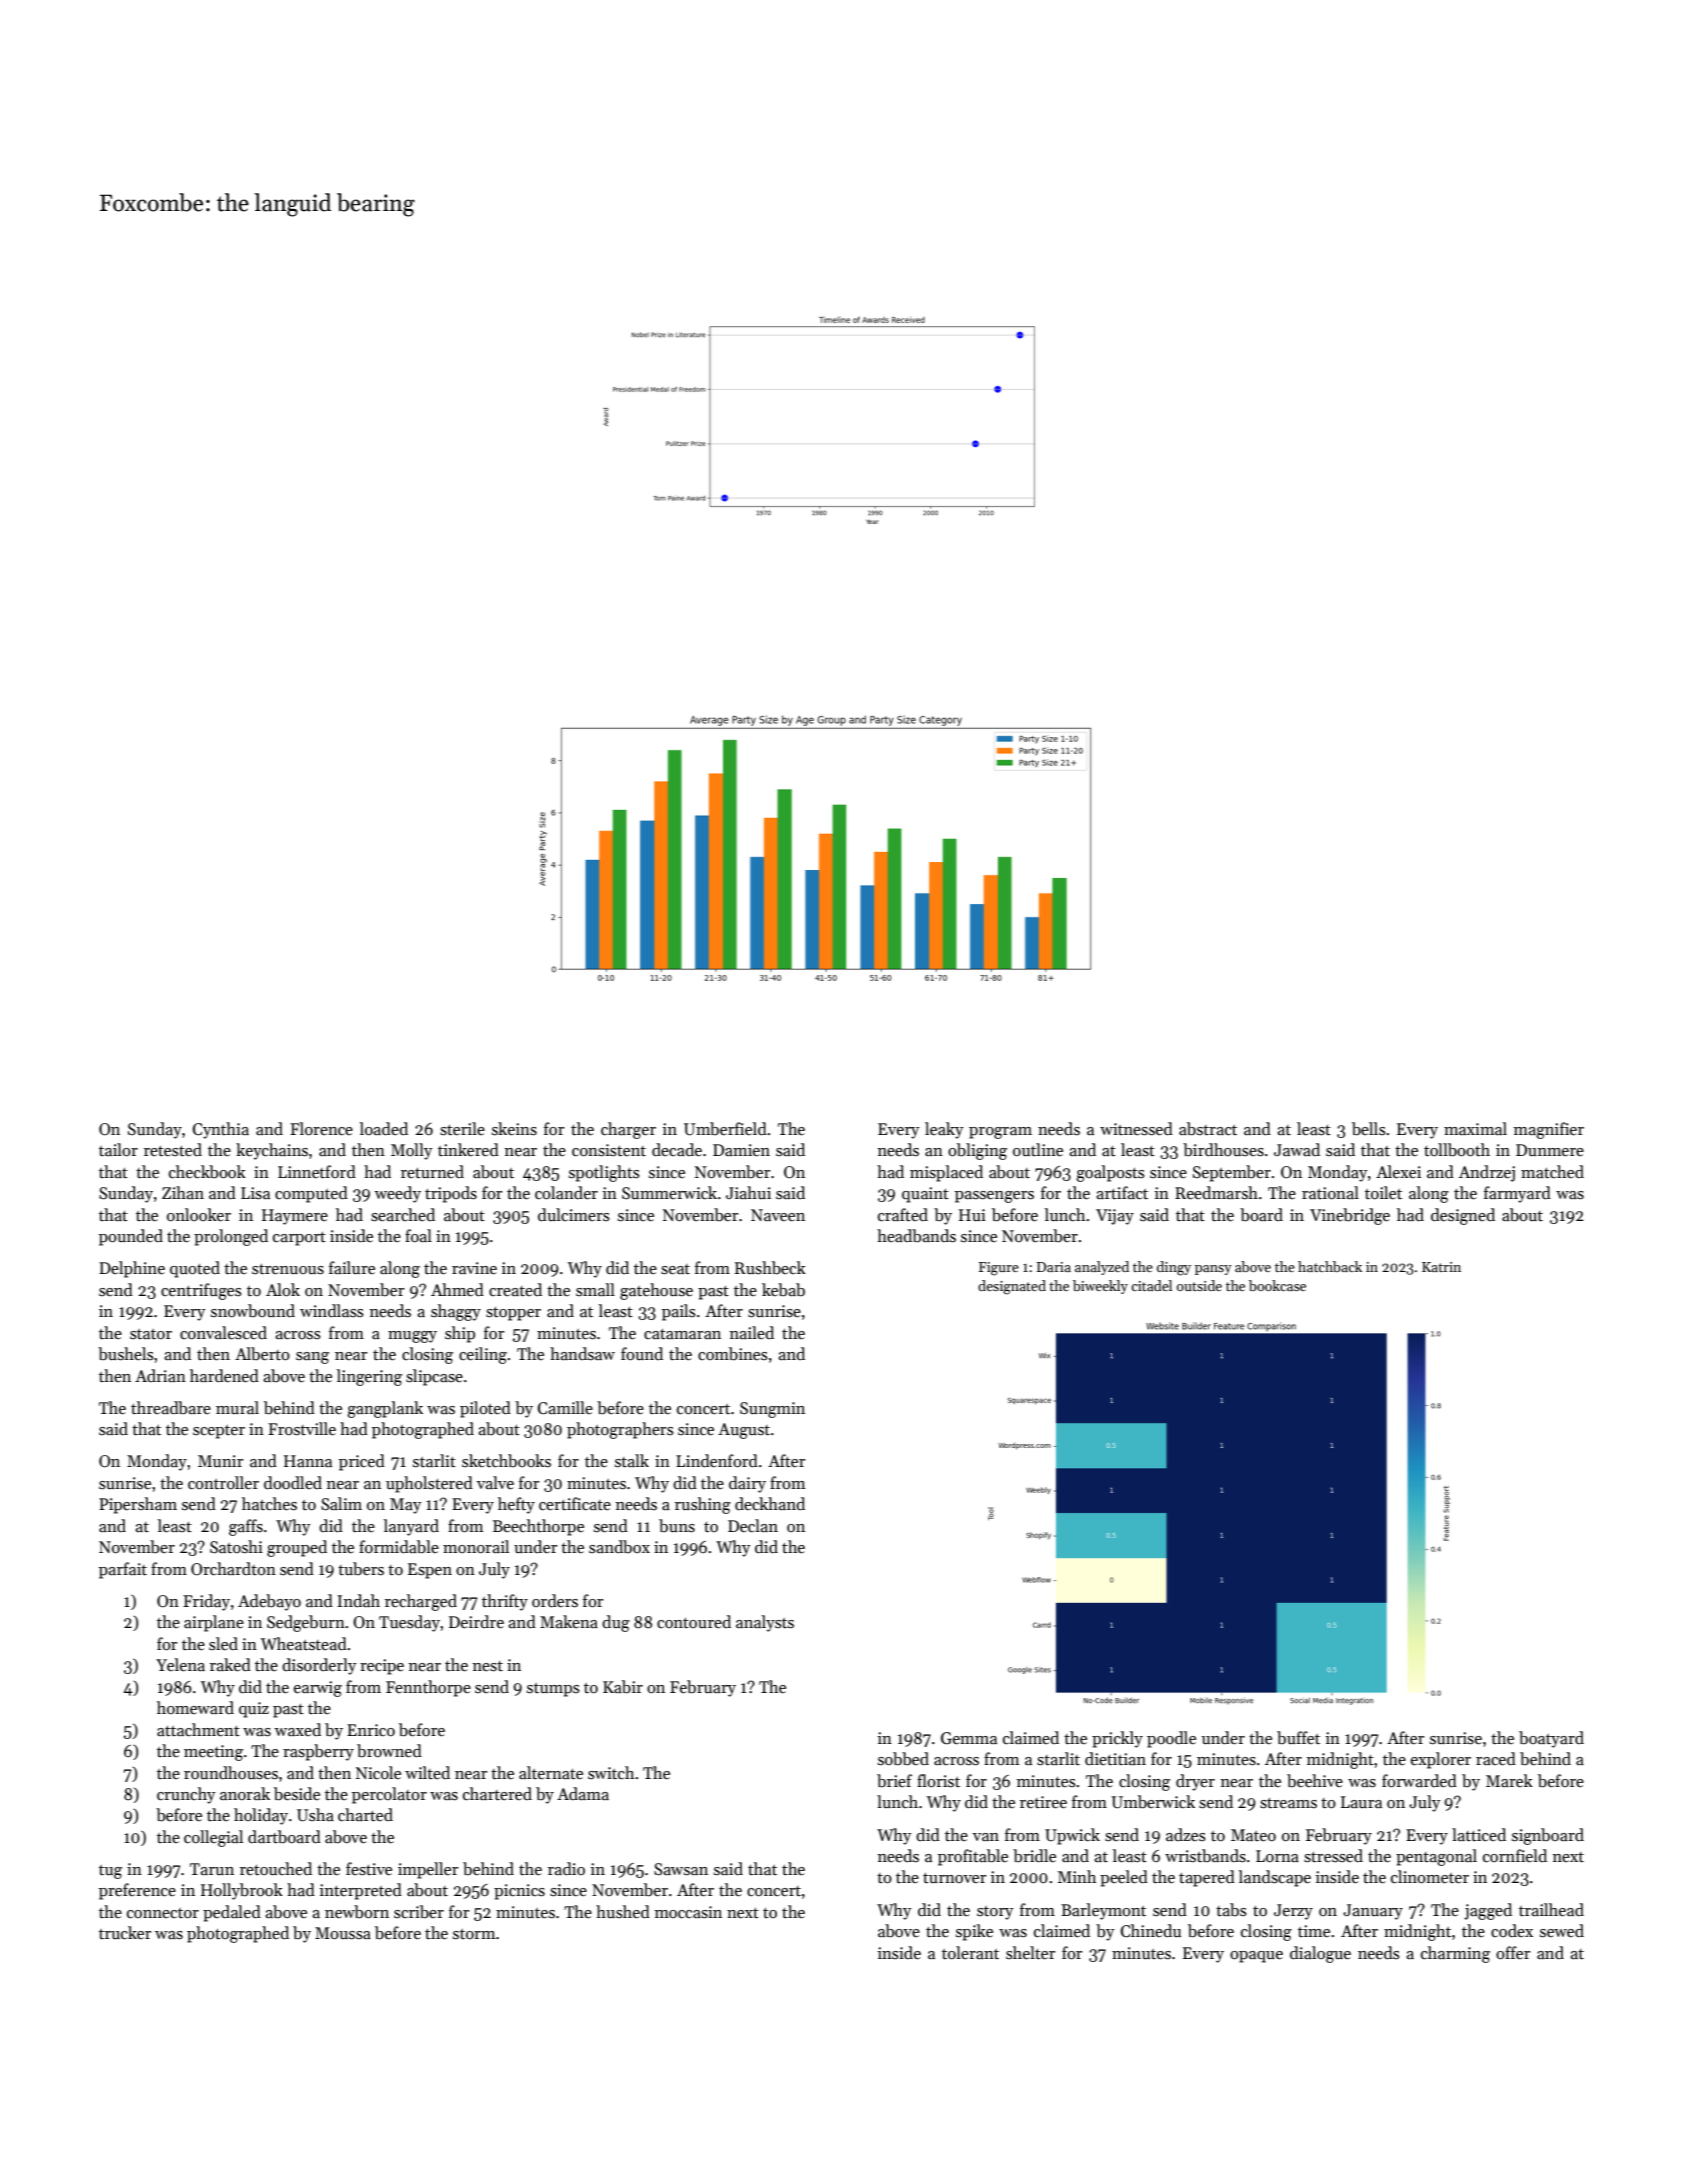  I want to click on collegial, so click(213, 1838).
